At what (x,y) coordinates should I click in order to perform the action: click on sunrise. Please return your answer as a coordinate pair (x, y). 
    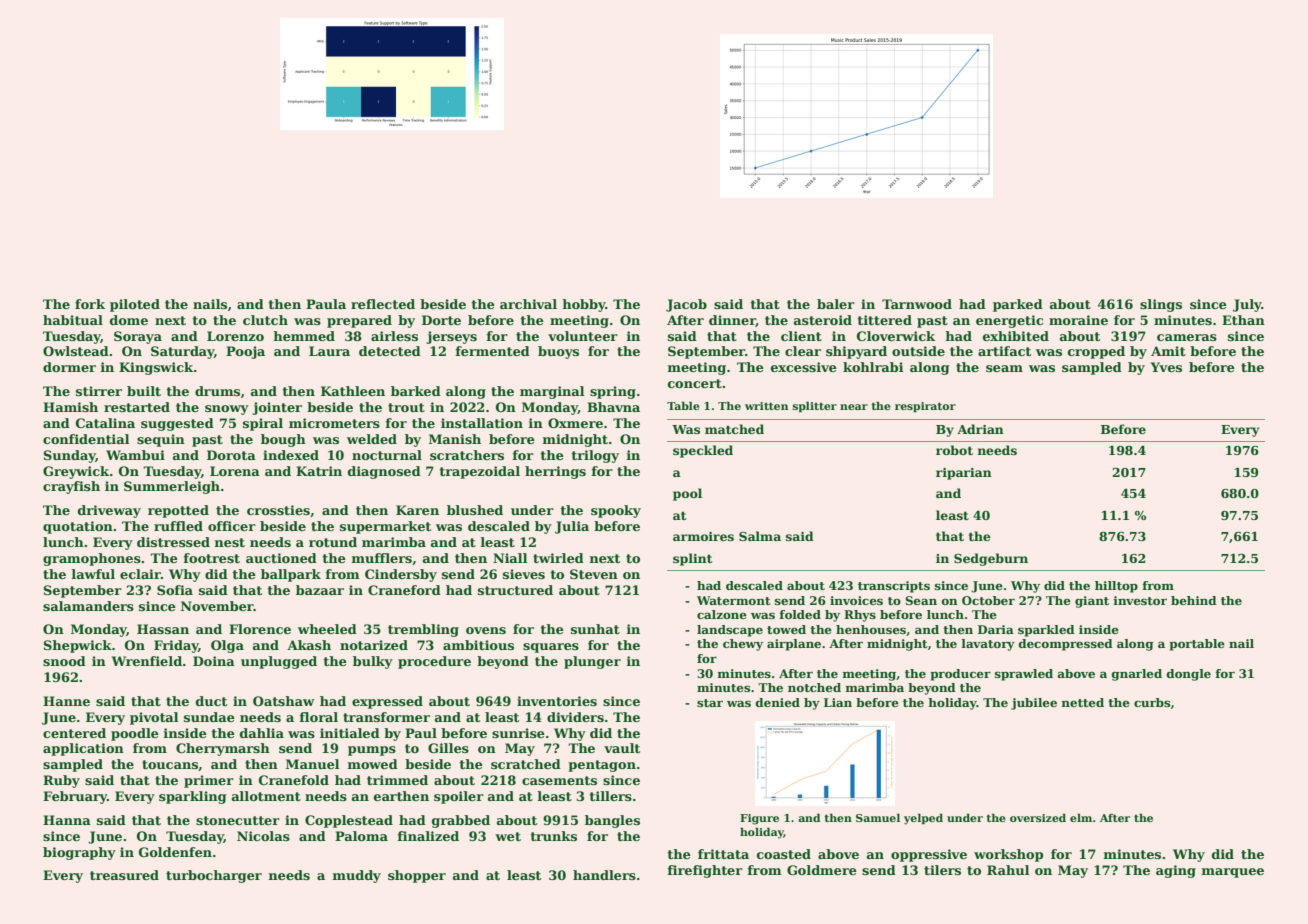
    Looking at the image, I should click on (518, 733).
